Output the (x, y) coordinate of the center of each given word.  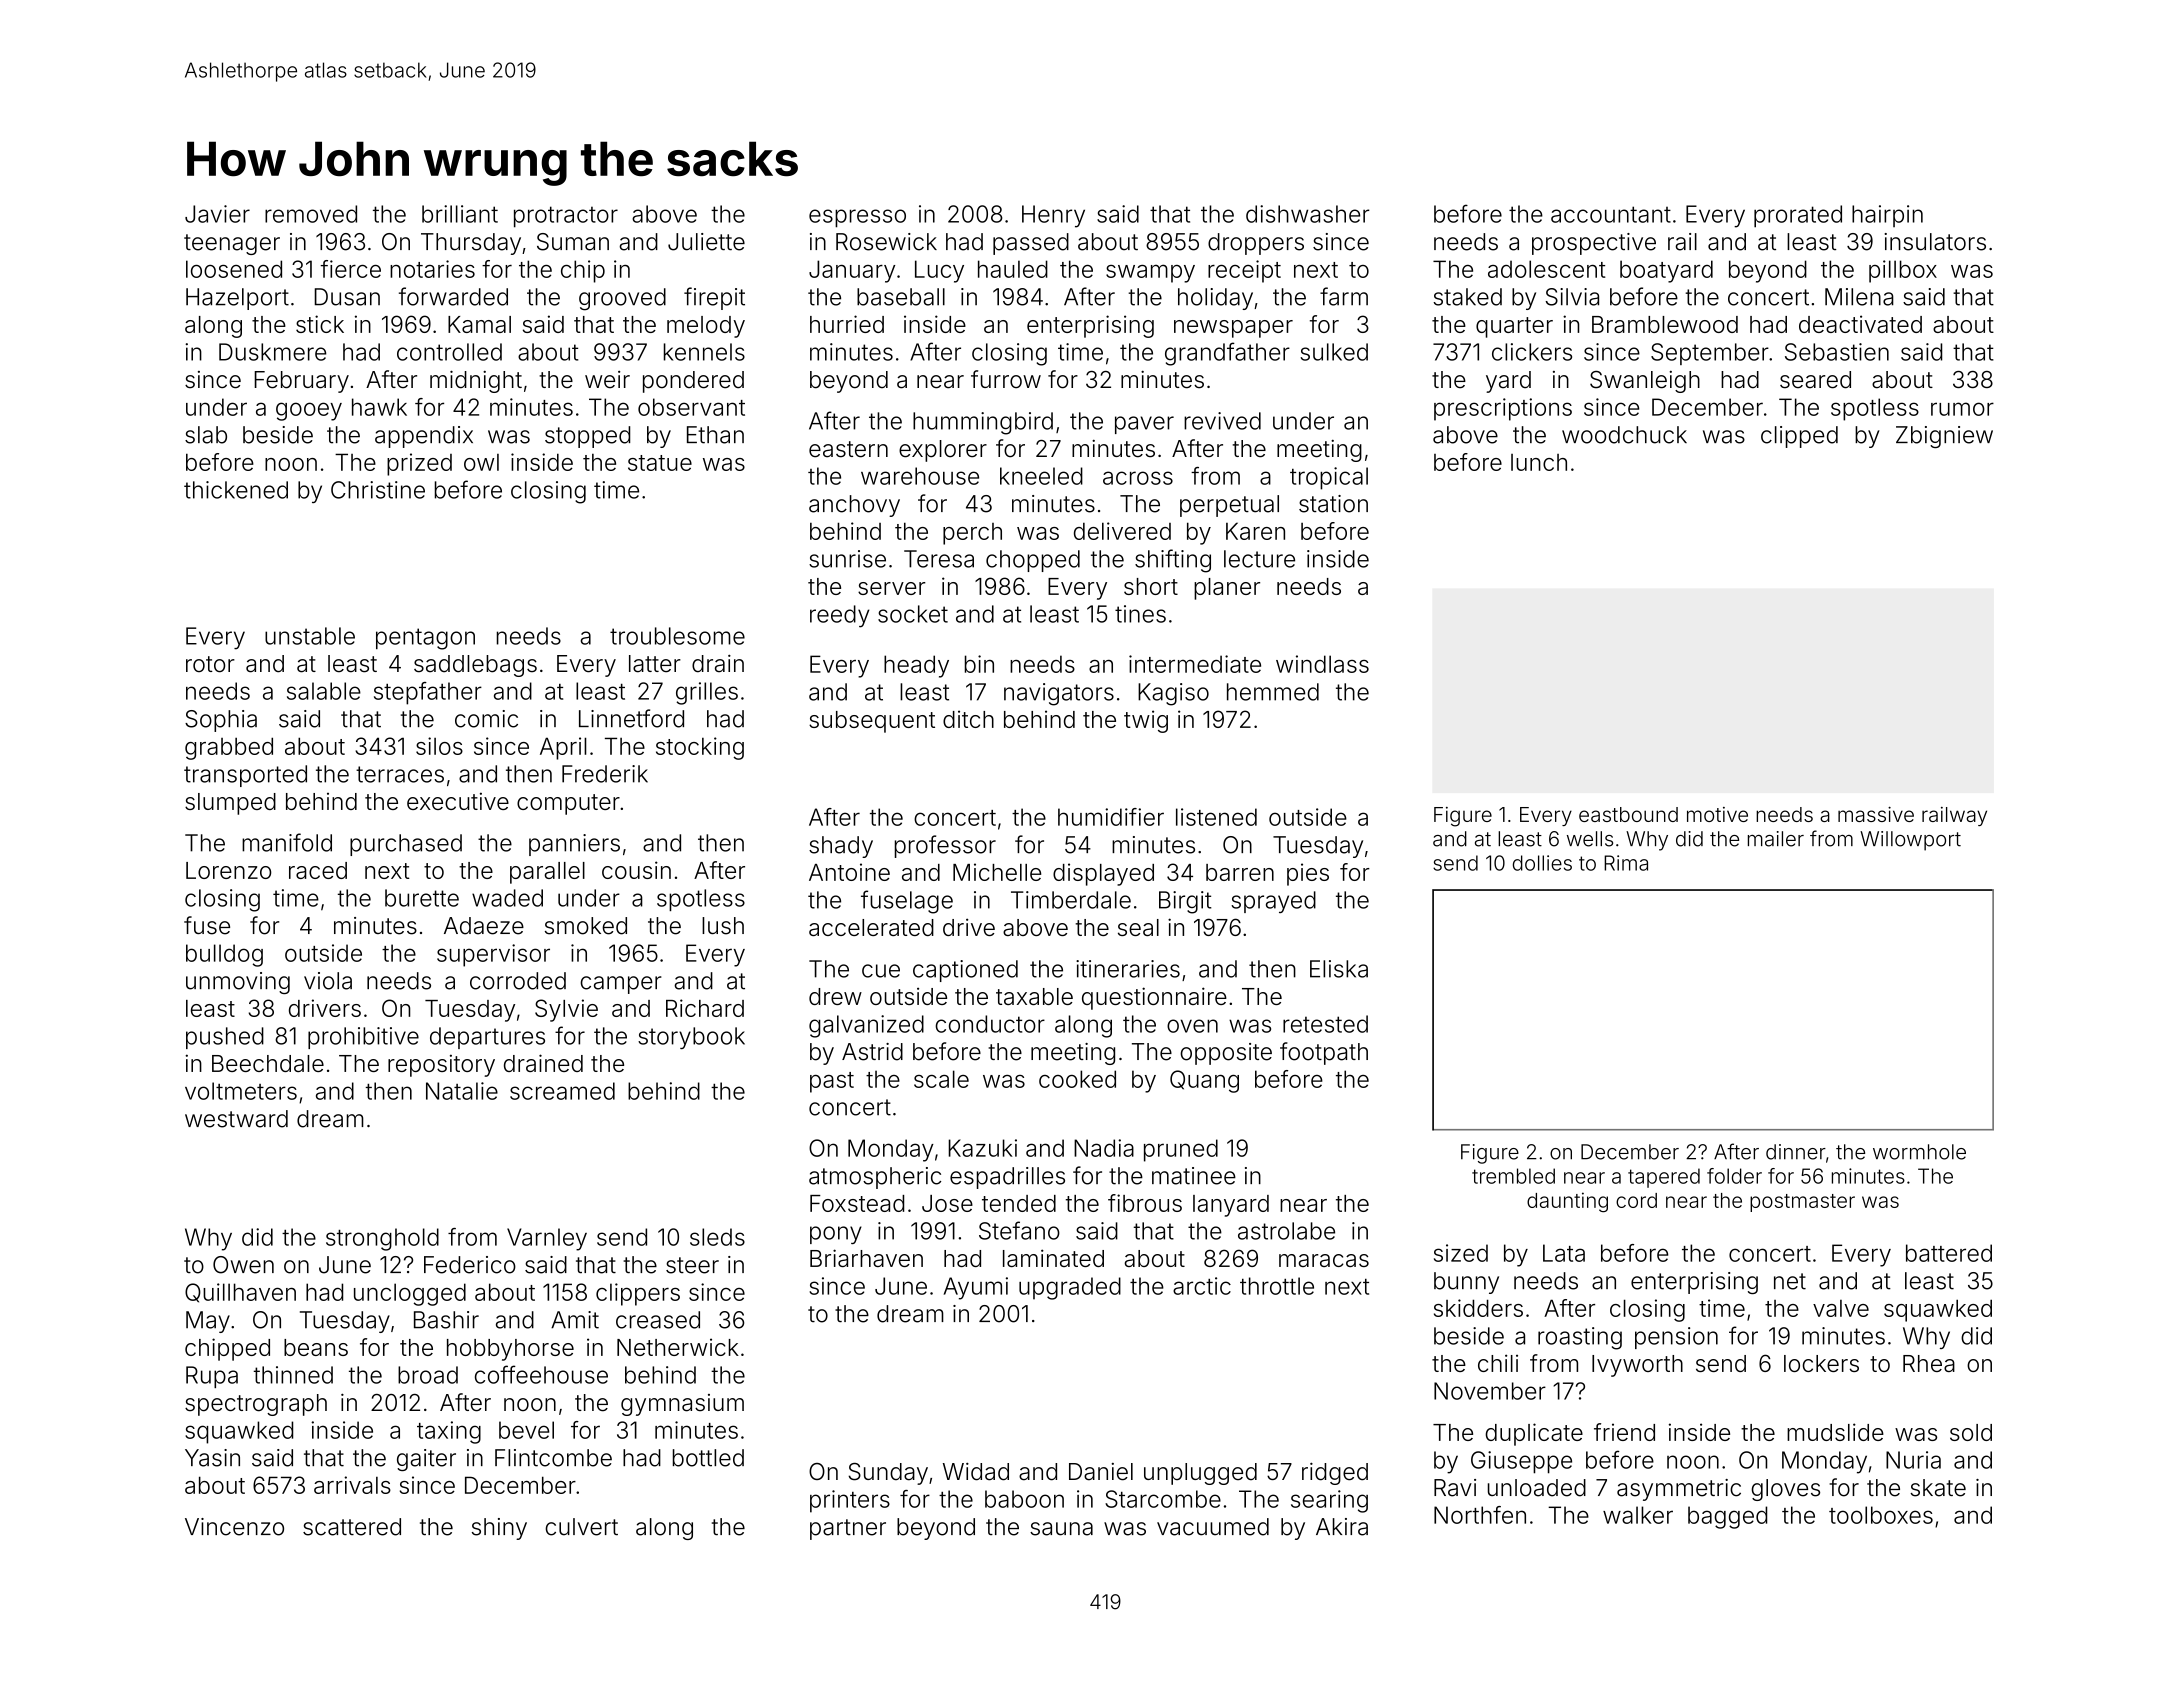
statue (660, 463)
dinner (1796, 1152)
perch (972, 534)
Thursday (471, 244)
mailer (1776, 839)
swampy (1150, 273)
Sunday (888, 1474)
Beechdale (268, 1063)
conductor (990, 1024)
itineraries (1128, 969)
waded (507, 898)
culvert (581, 1527)
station (1333, 504)
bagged (1727, 1517)
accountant (1611, 214)
